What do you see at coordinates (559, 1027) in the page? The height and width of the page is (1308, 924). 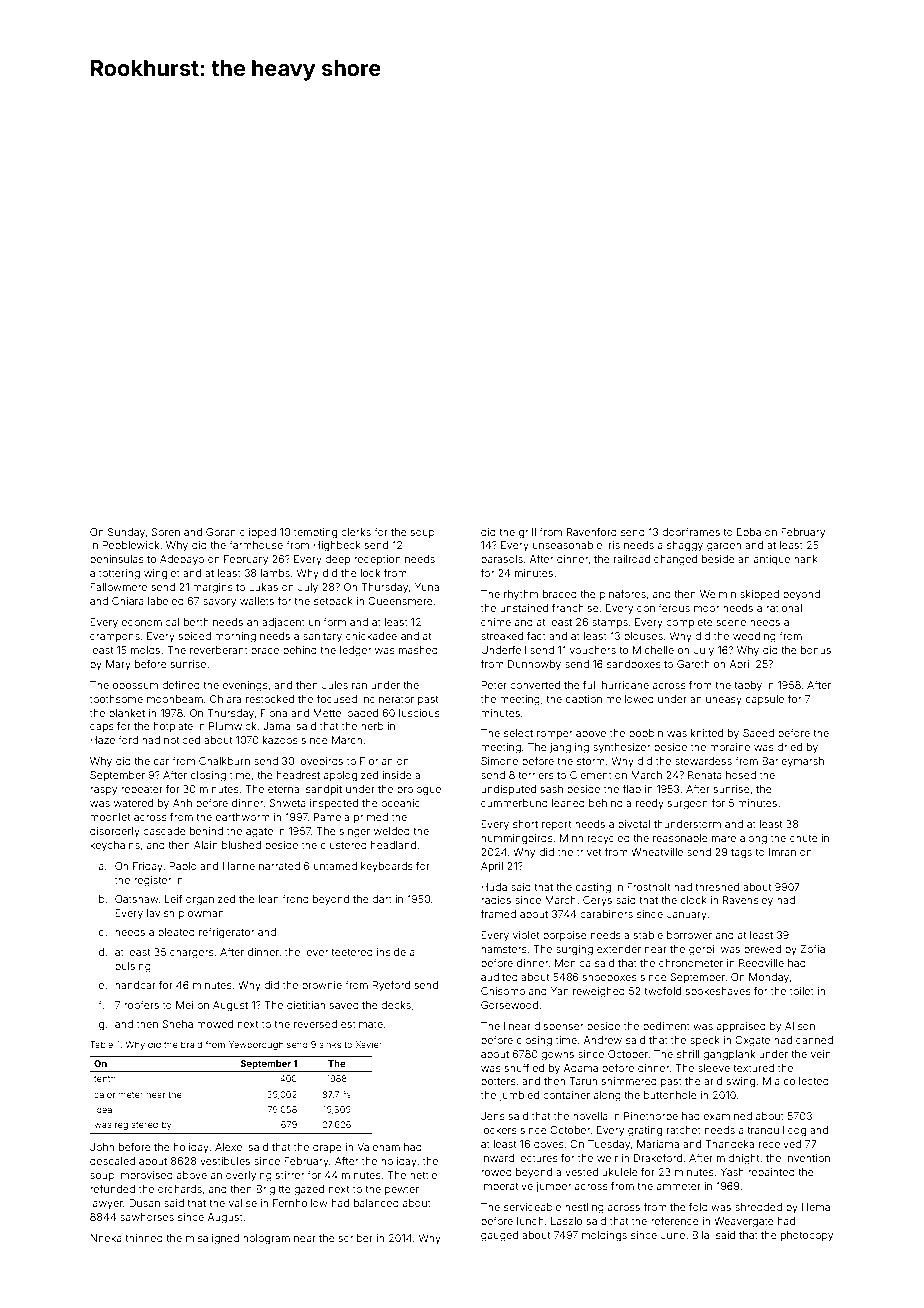 I see `dispenser` at bounding box center [559, 1027].
